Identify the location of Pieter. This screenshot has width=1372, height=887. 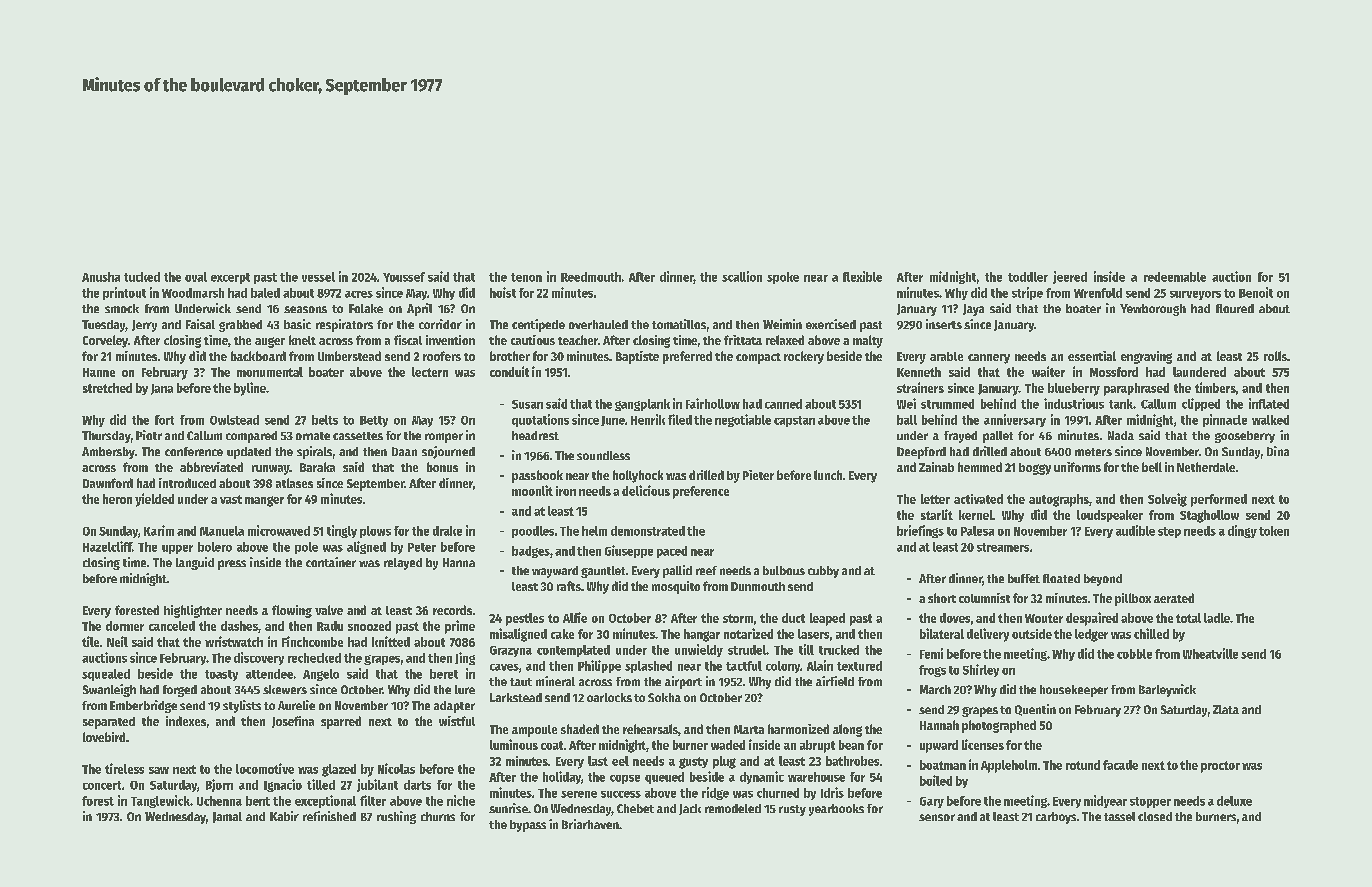
(758, 475).
